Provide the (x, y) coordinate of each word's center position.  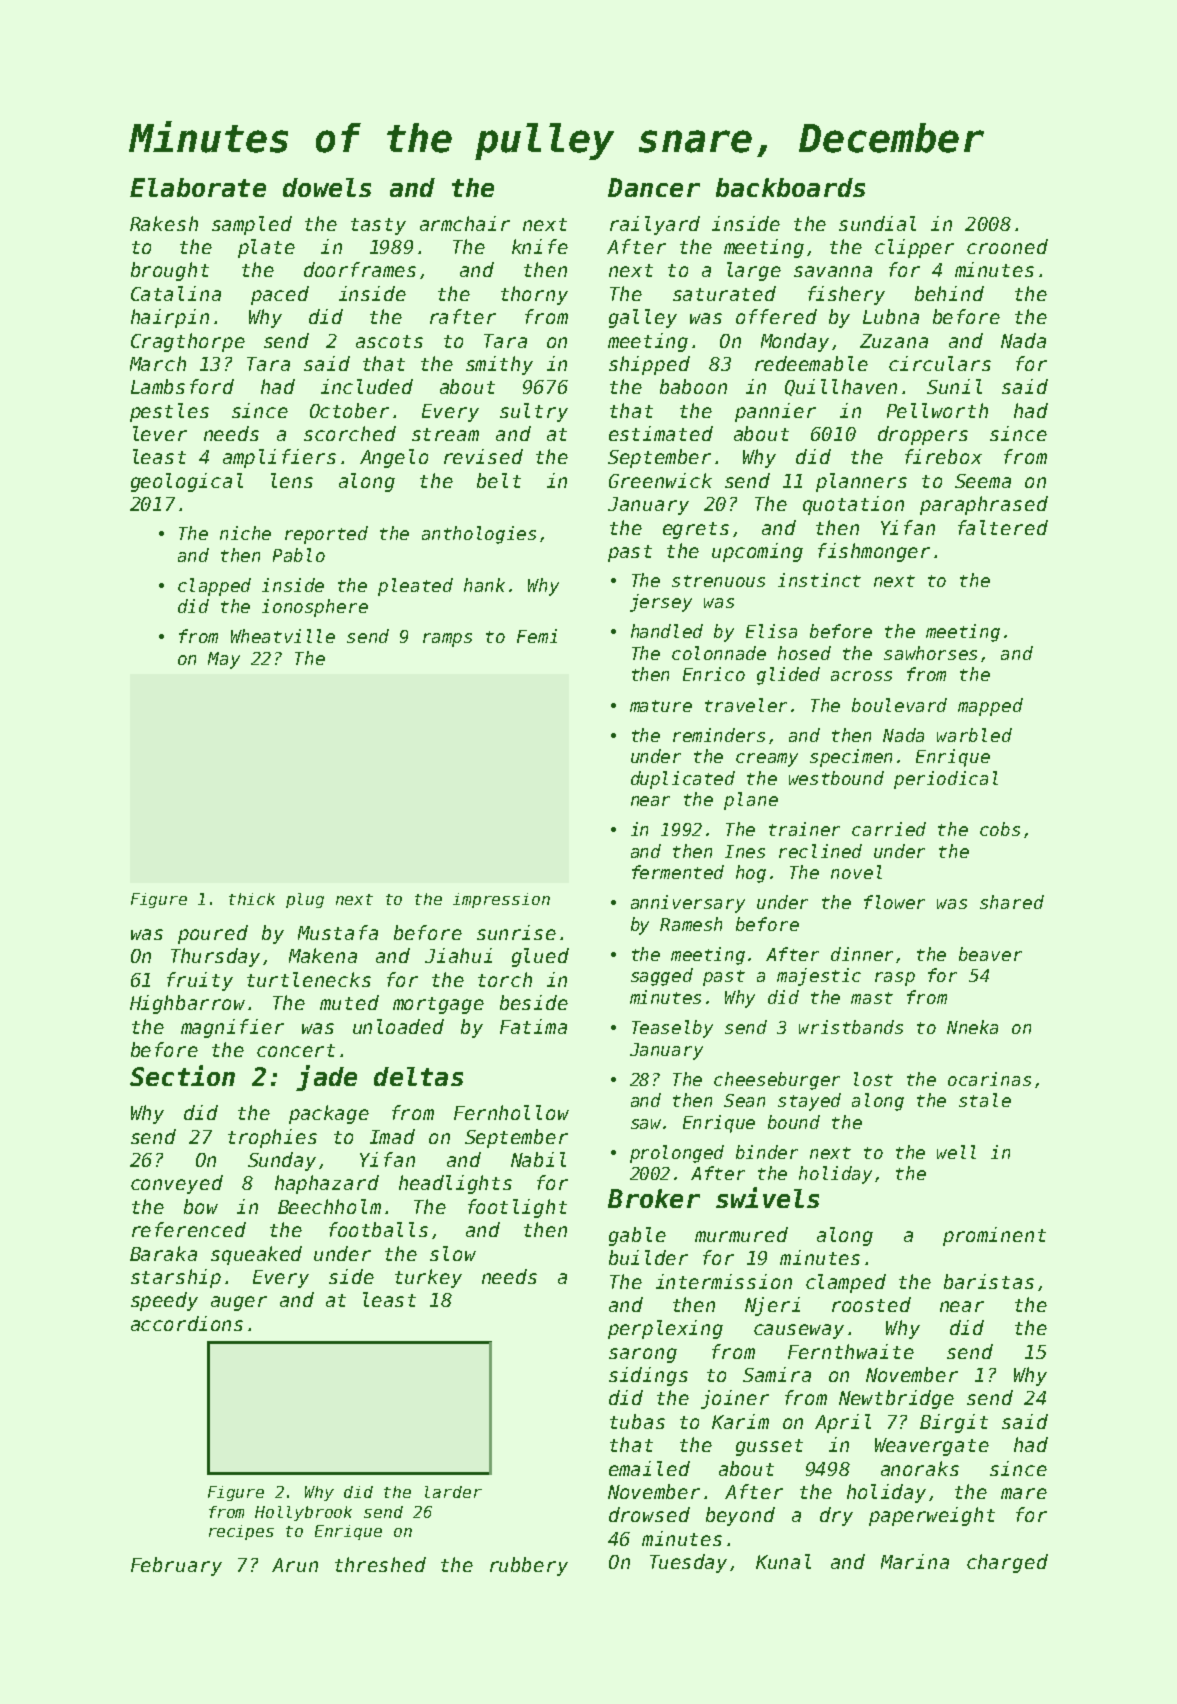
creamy (767, 760)
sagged (662, 977)
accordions (187, 1323)
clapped (214, 587)
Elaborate (198, 187)
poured (213, 934)
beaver (990, 954)
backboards (790, 187)
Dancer (654, 187)
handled (667, 631)
